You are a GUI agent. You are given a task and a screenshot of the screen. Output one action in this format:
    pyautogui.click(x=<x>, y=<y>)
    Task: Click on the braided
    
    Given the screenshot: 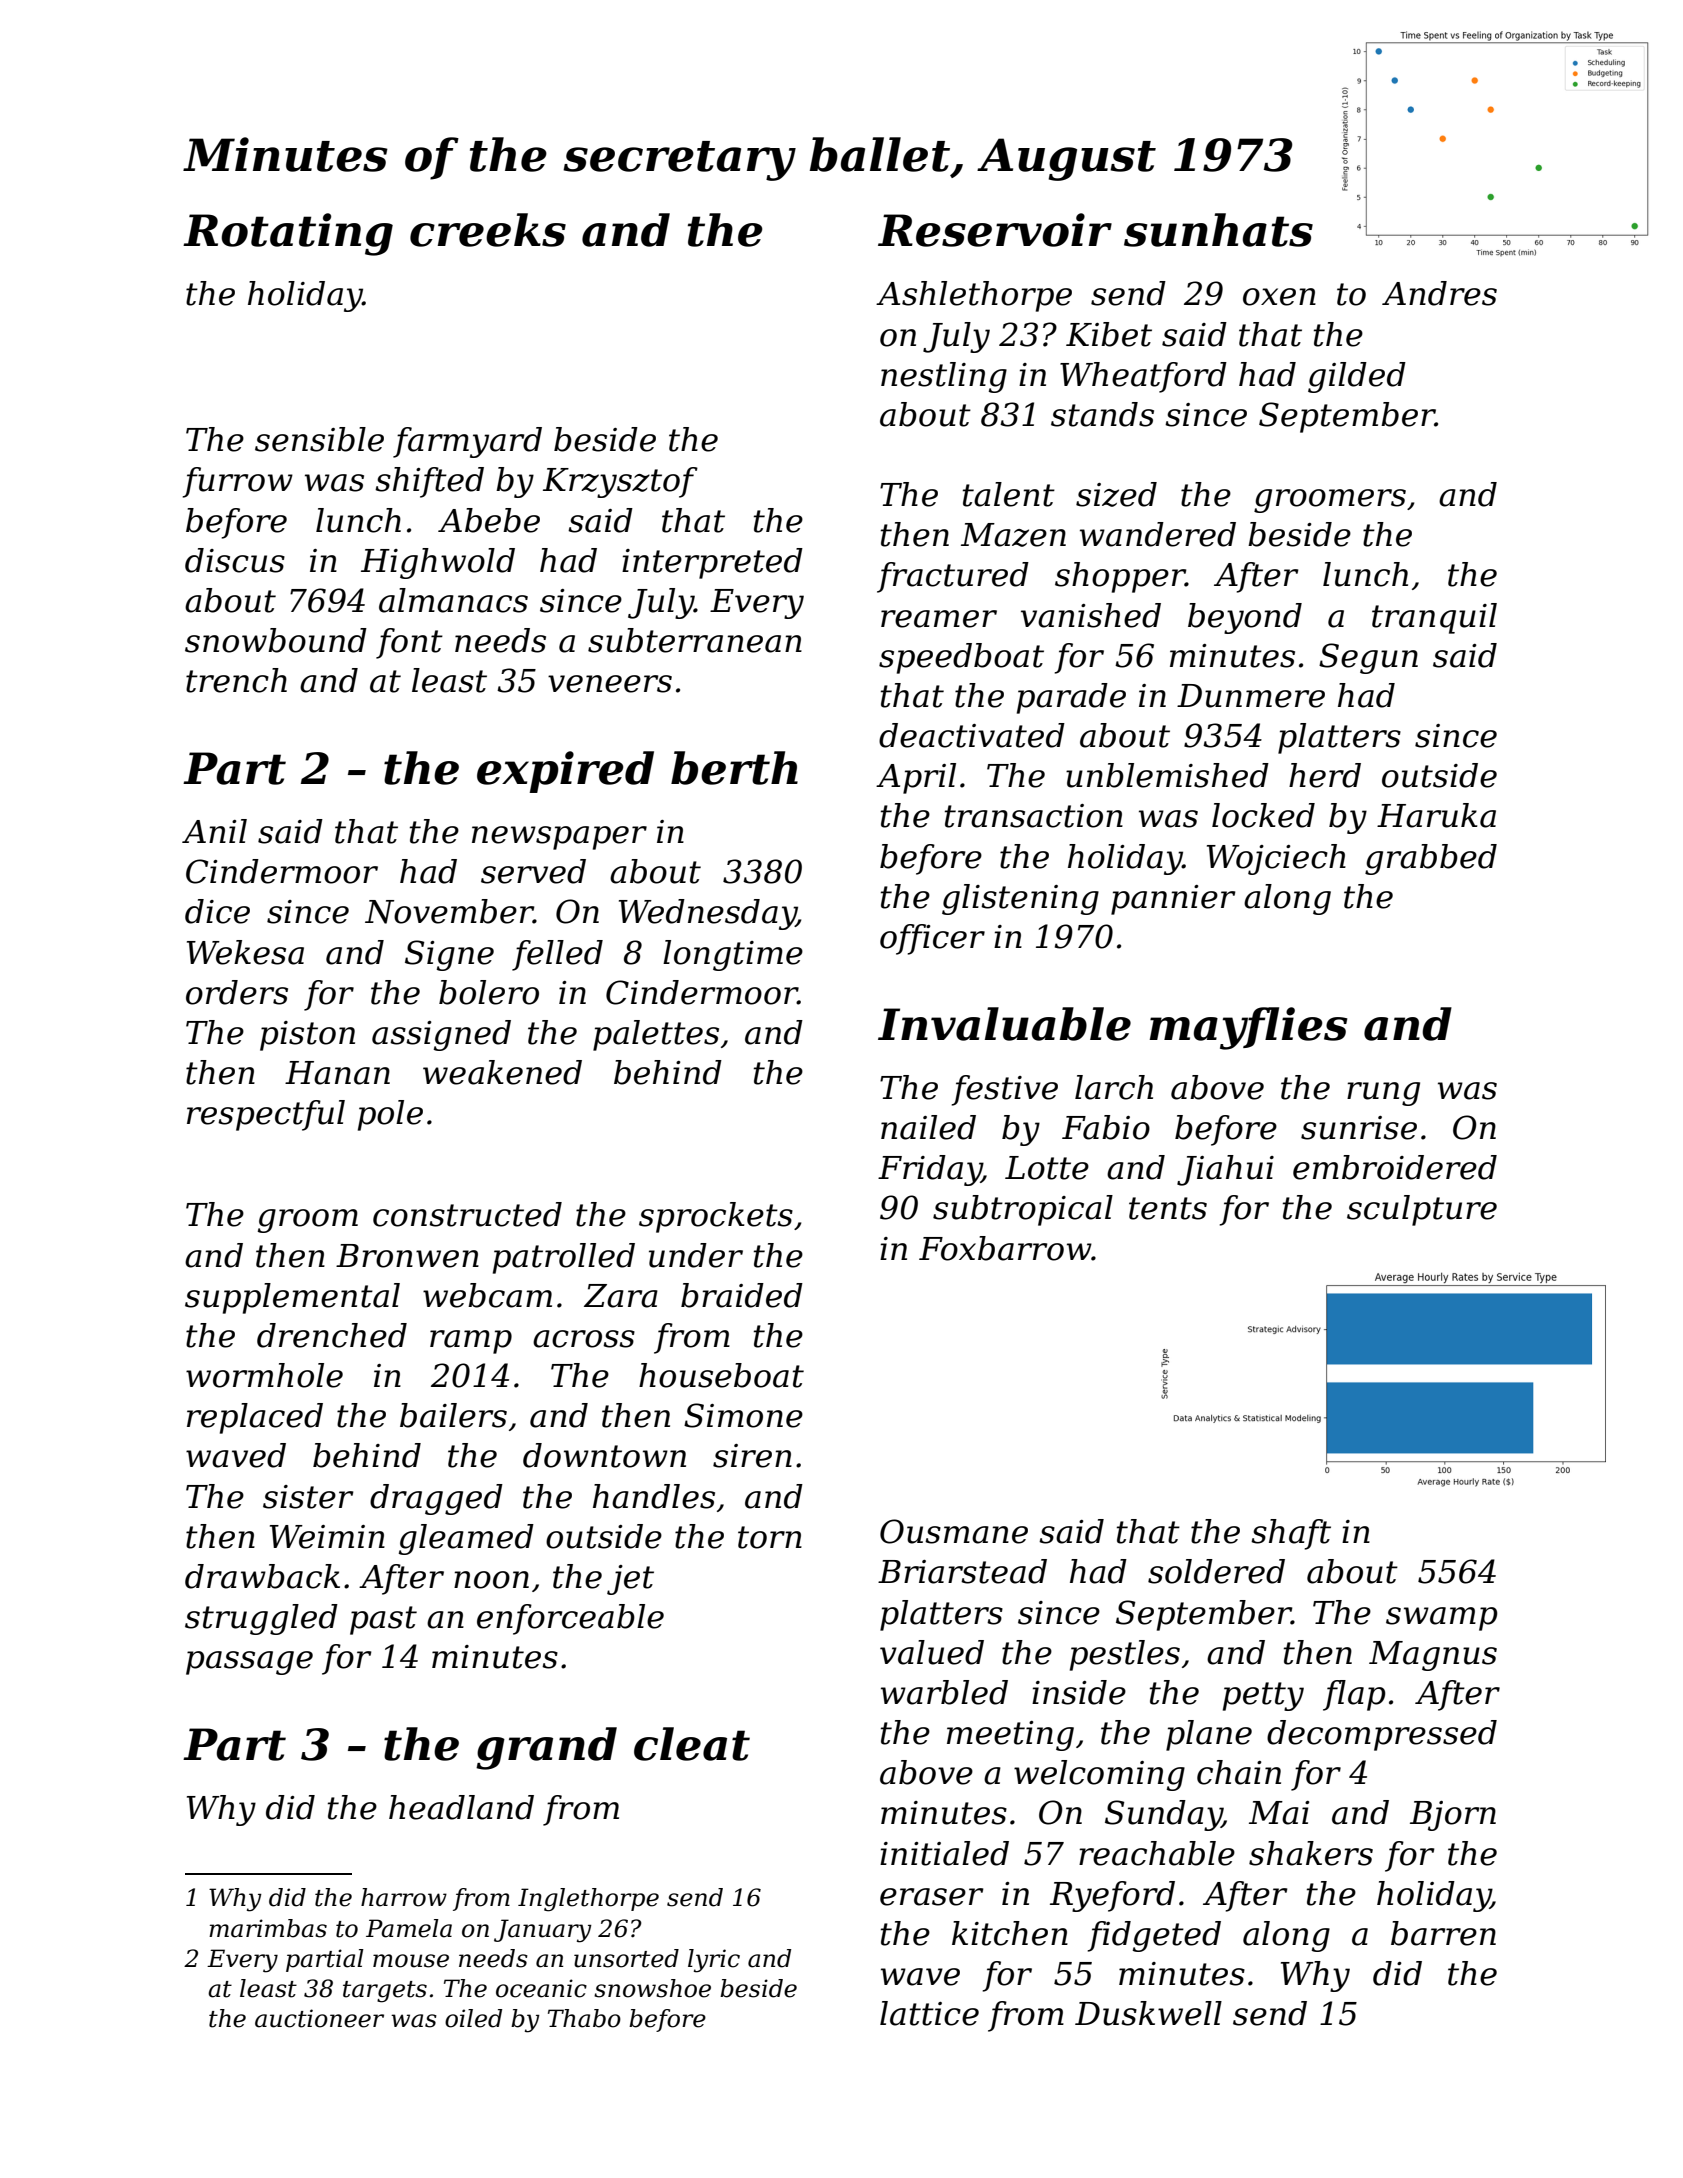 What is the action you would take?
    pyautogui.click(x=742, y=1295)
